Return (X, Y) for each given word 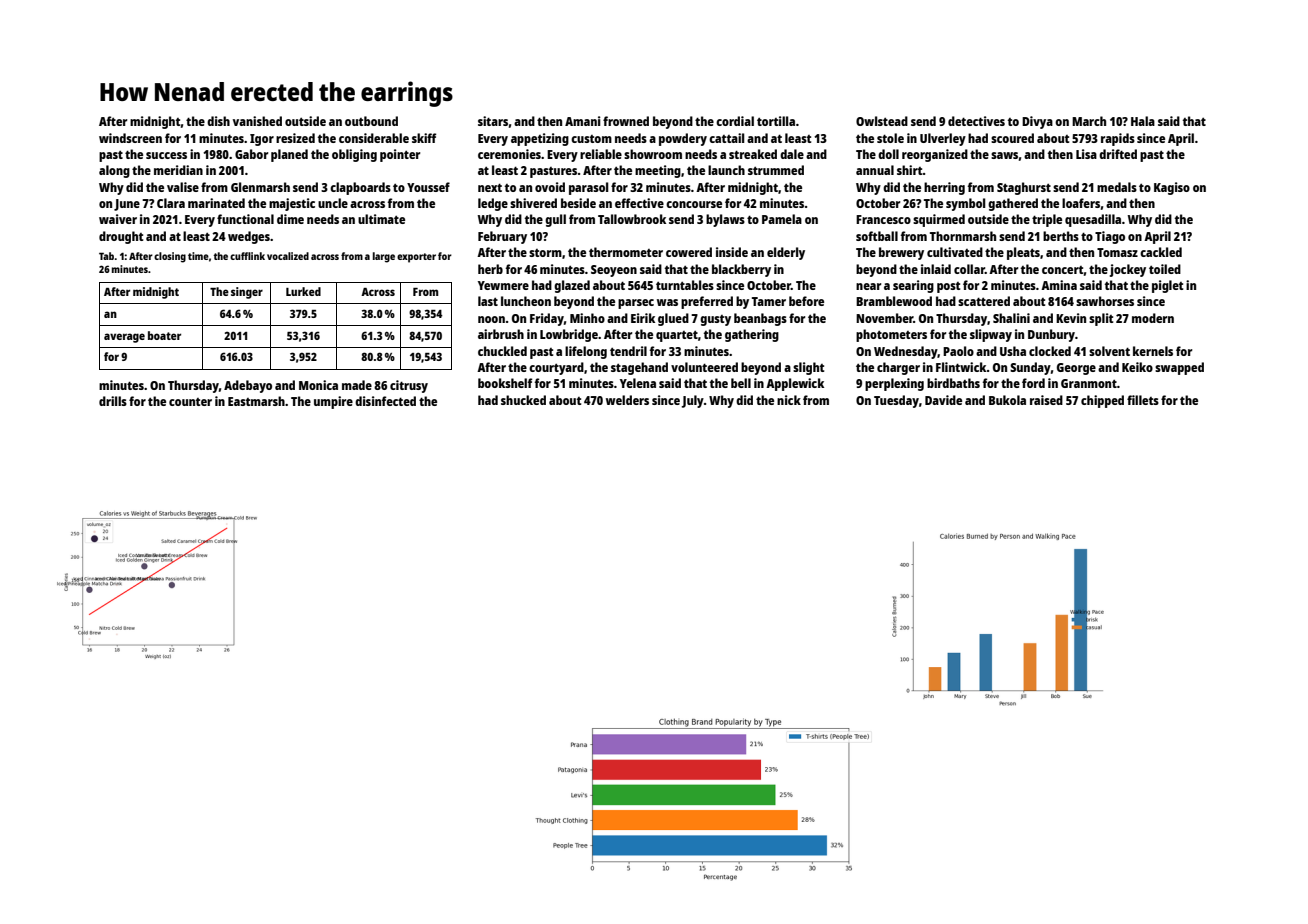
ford (1033, 383)
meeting (658, 171)
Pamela (782, 219)
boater (164, 335)
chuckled (502, 351)
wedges (249, 237)
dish (218, 121)
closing (170, 257)
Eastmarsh (256, 401)
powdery (683, 139)
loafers (1081, 203)
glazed (572, 286)
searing (913, 286)
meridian (178, 170)
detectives (976, 121)
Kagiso (1172, 188)
